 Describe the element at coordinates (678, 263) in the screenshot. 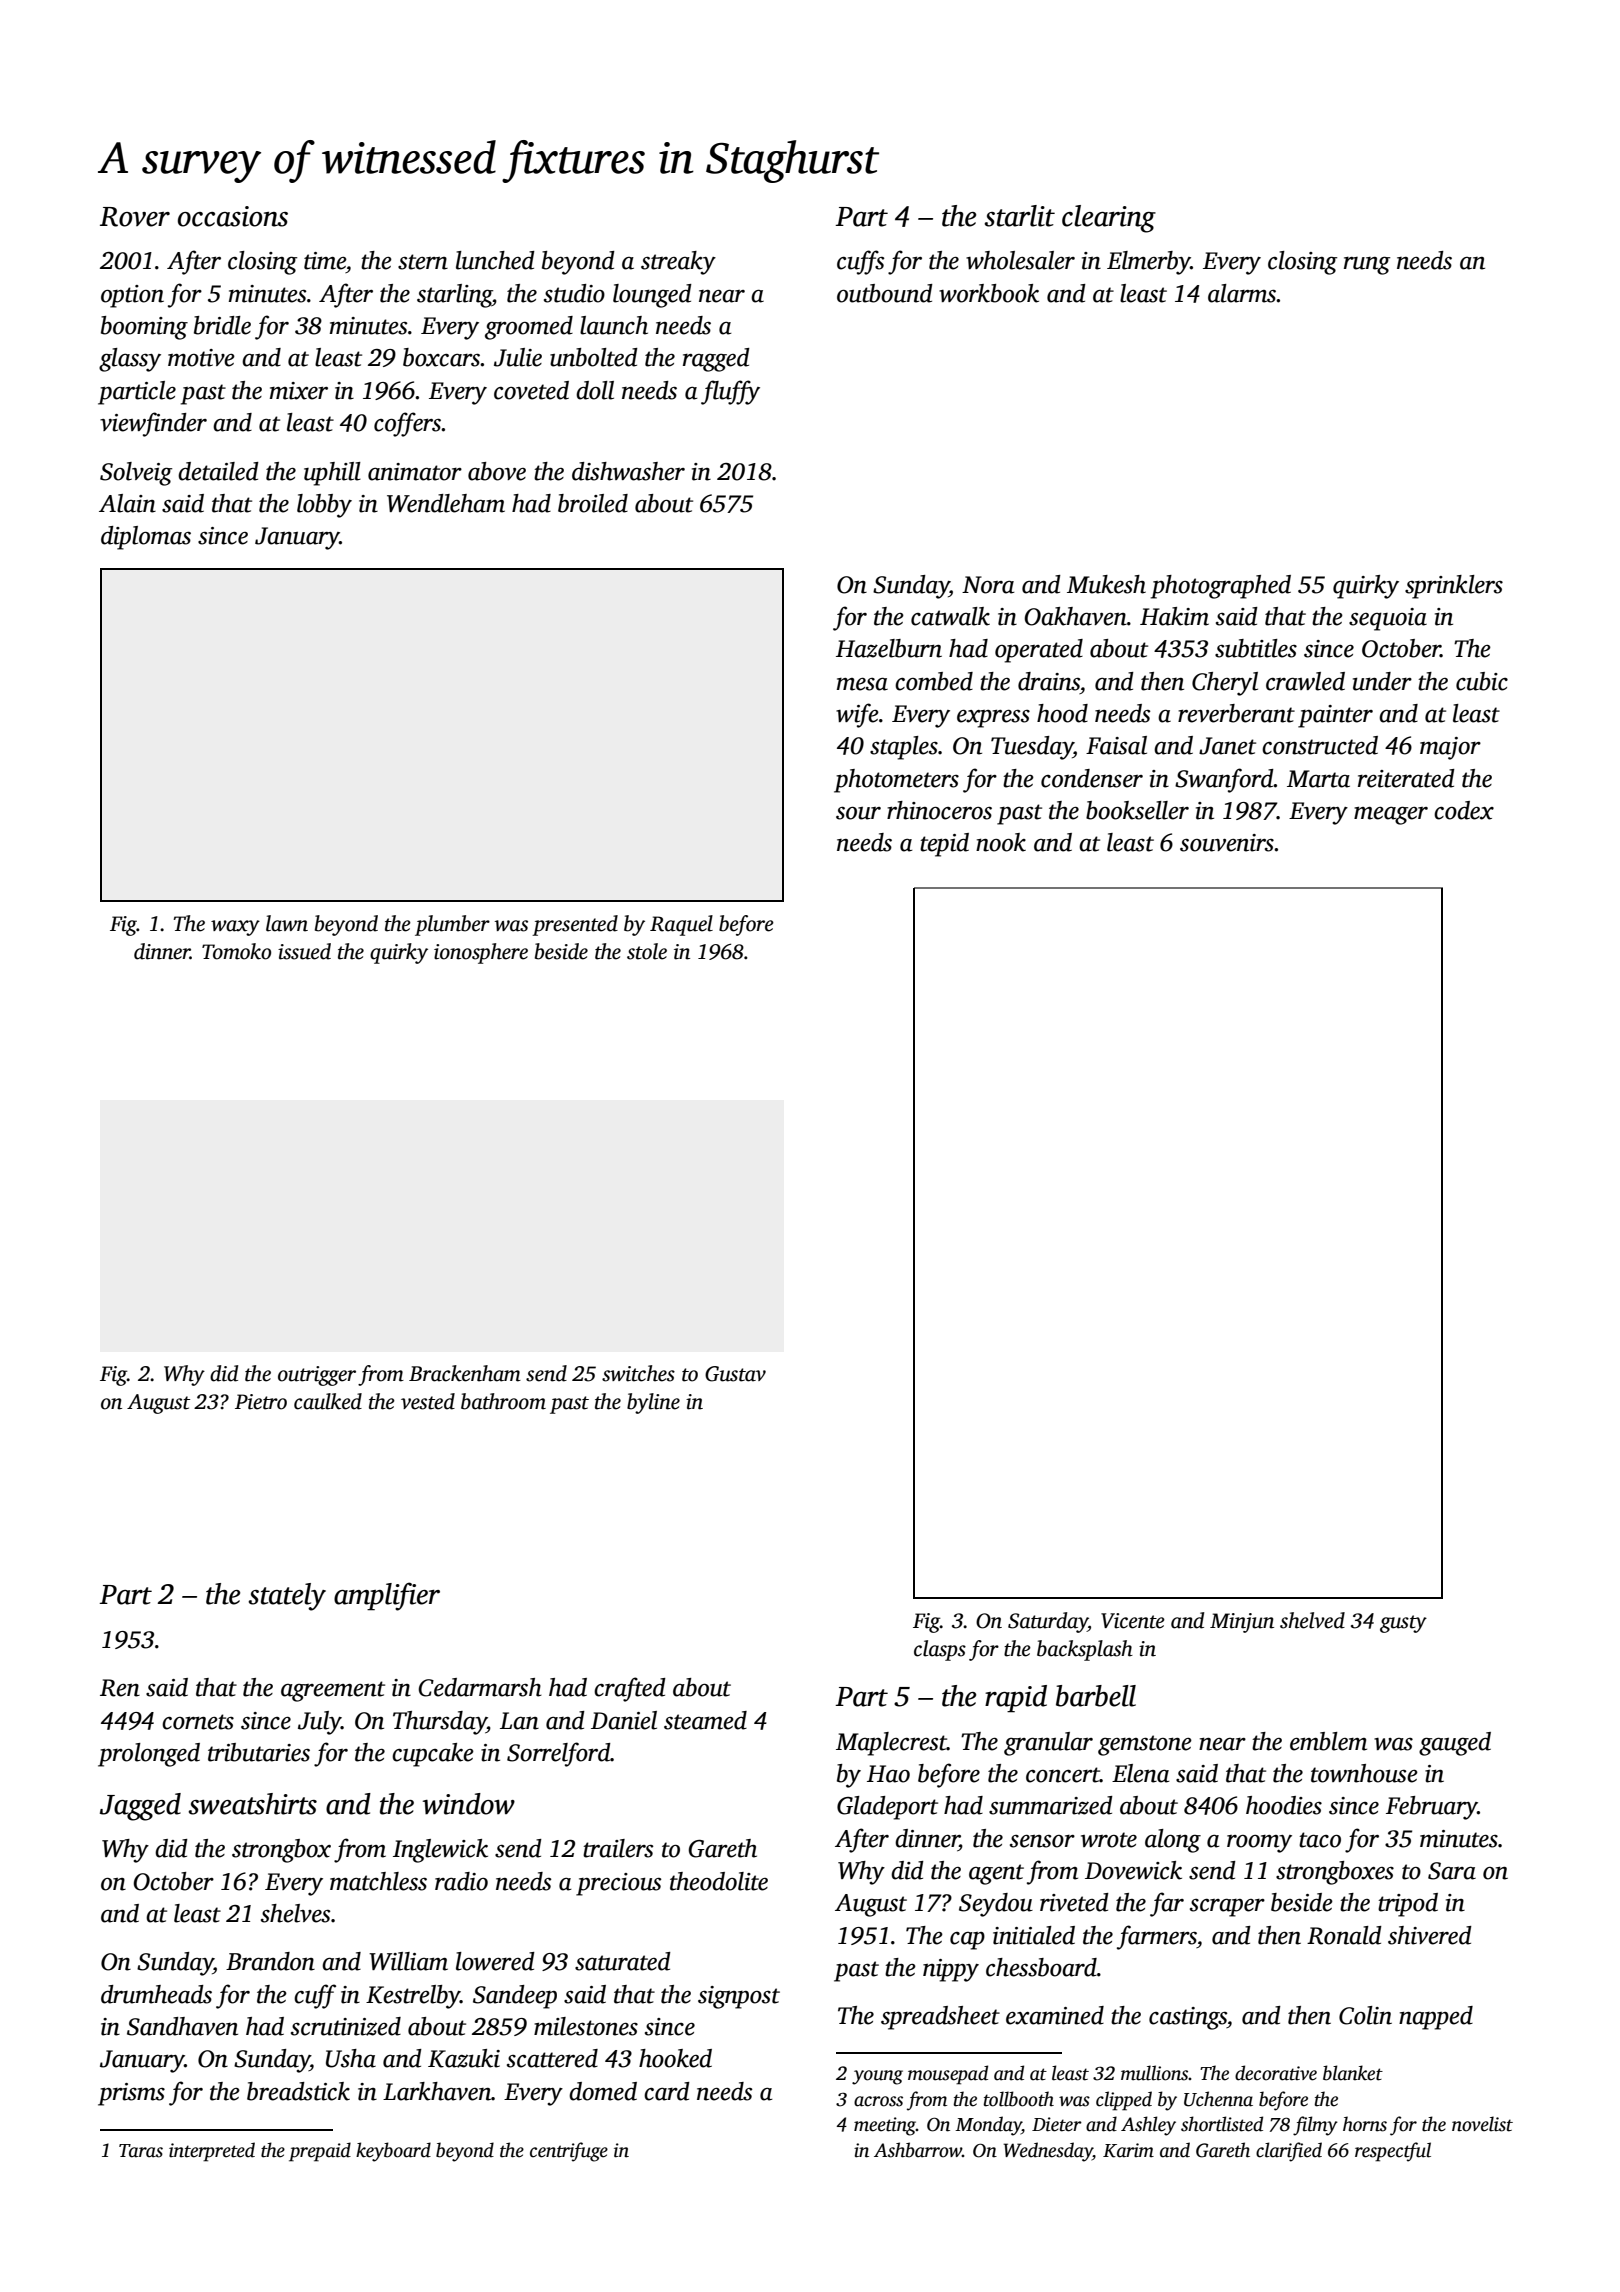

I see `streaky` at that location.
